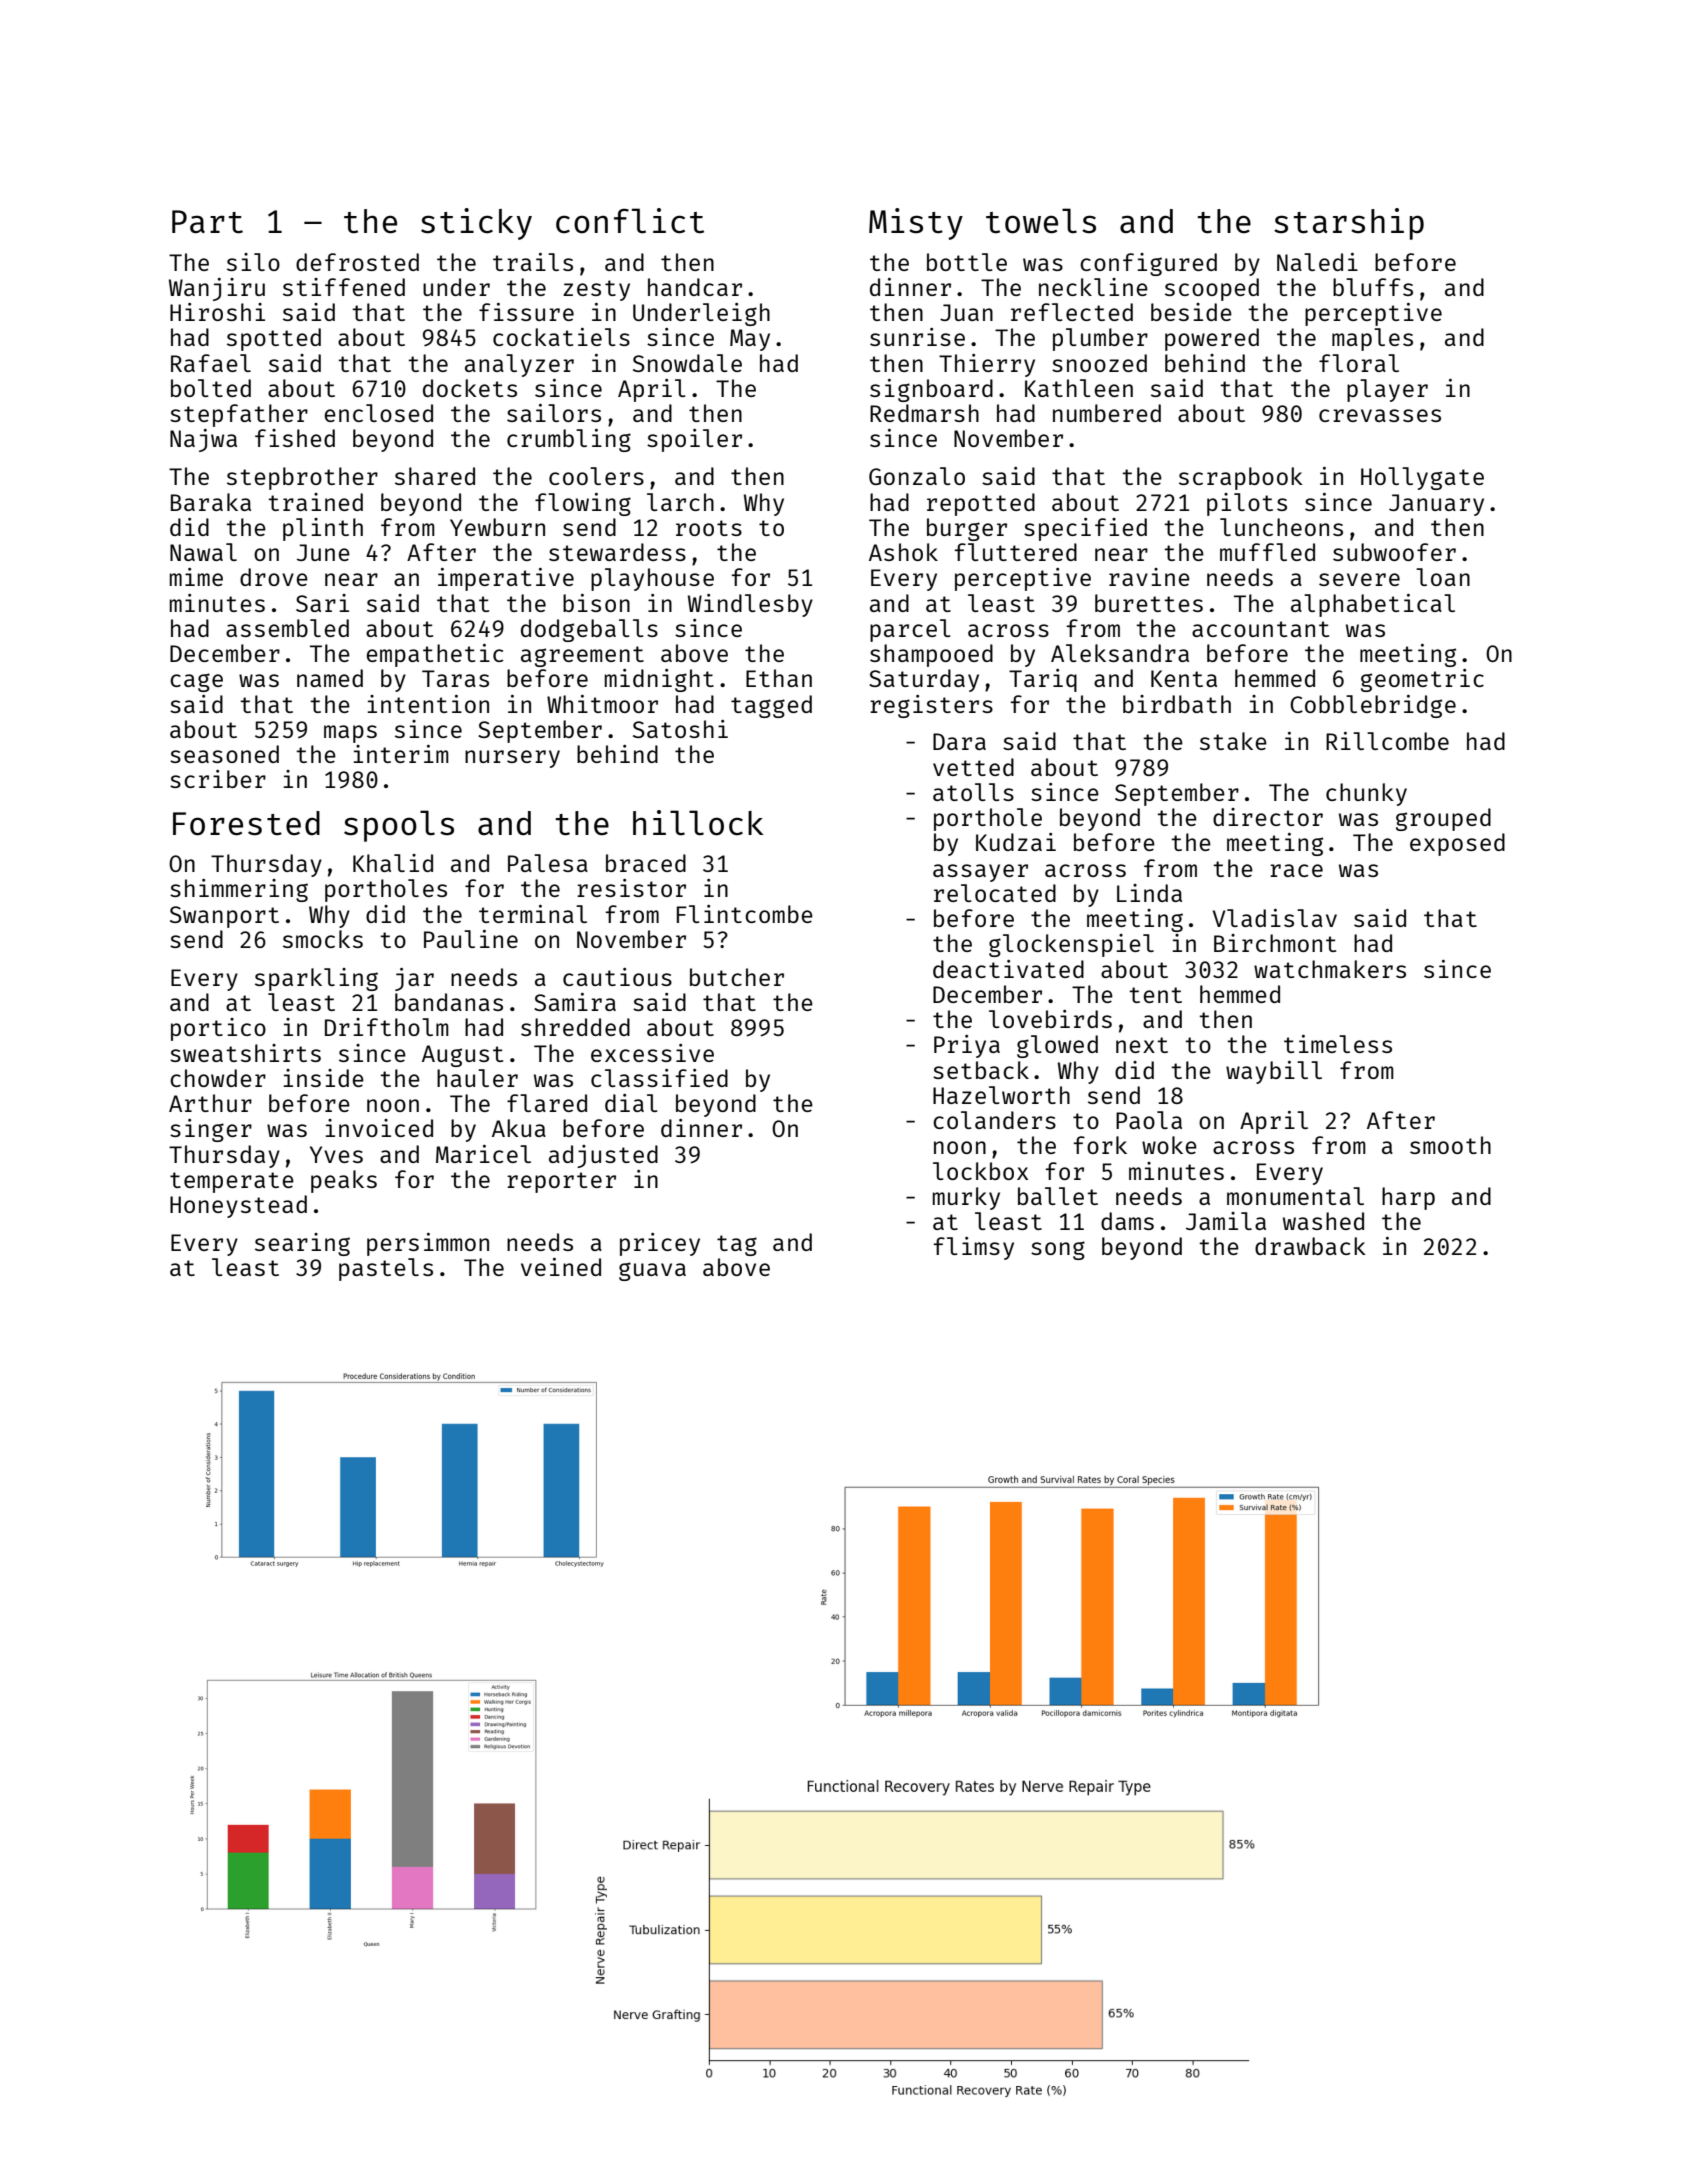 This document has width=1683, height=2178. Describe the element at coordinates (1422, 680) in the document. I see `geometric` at that location.
